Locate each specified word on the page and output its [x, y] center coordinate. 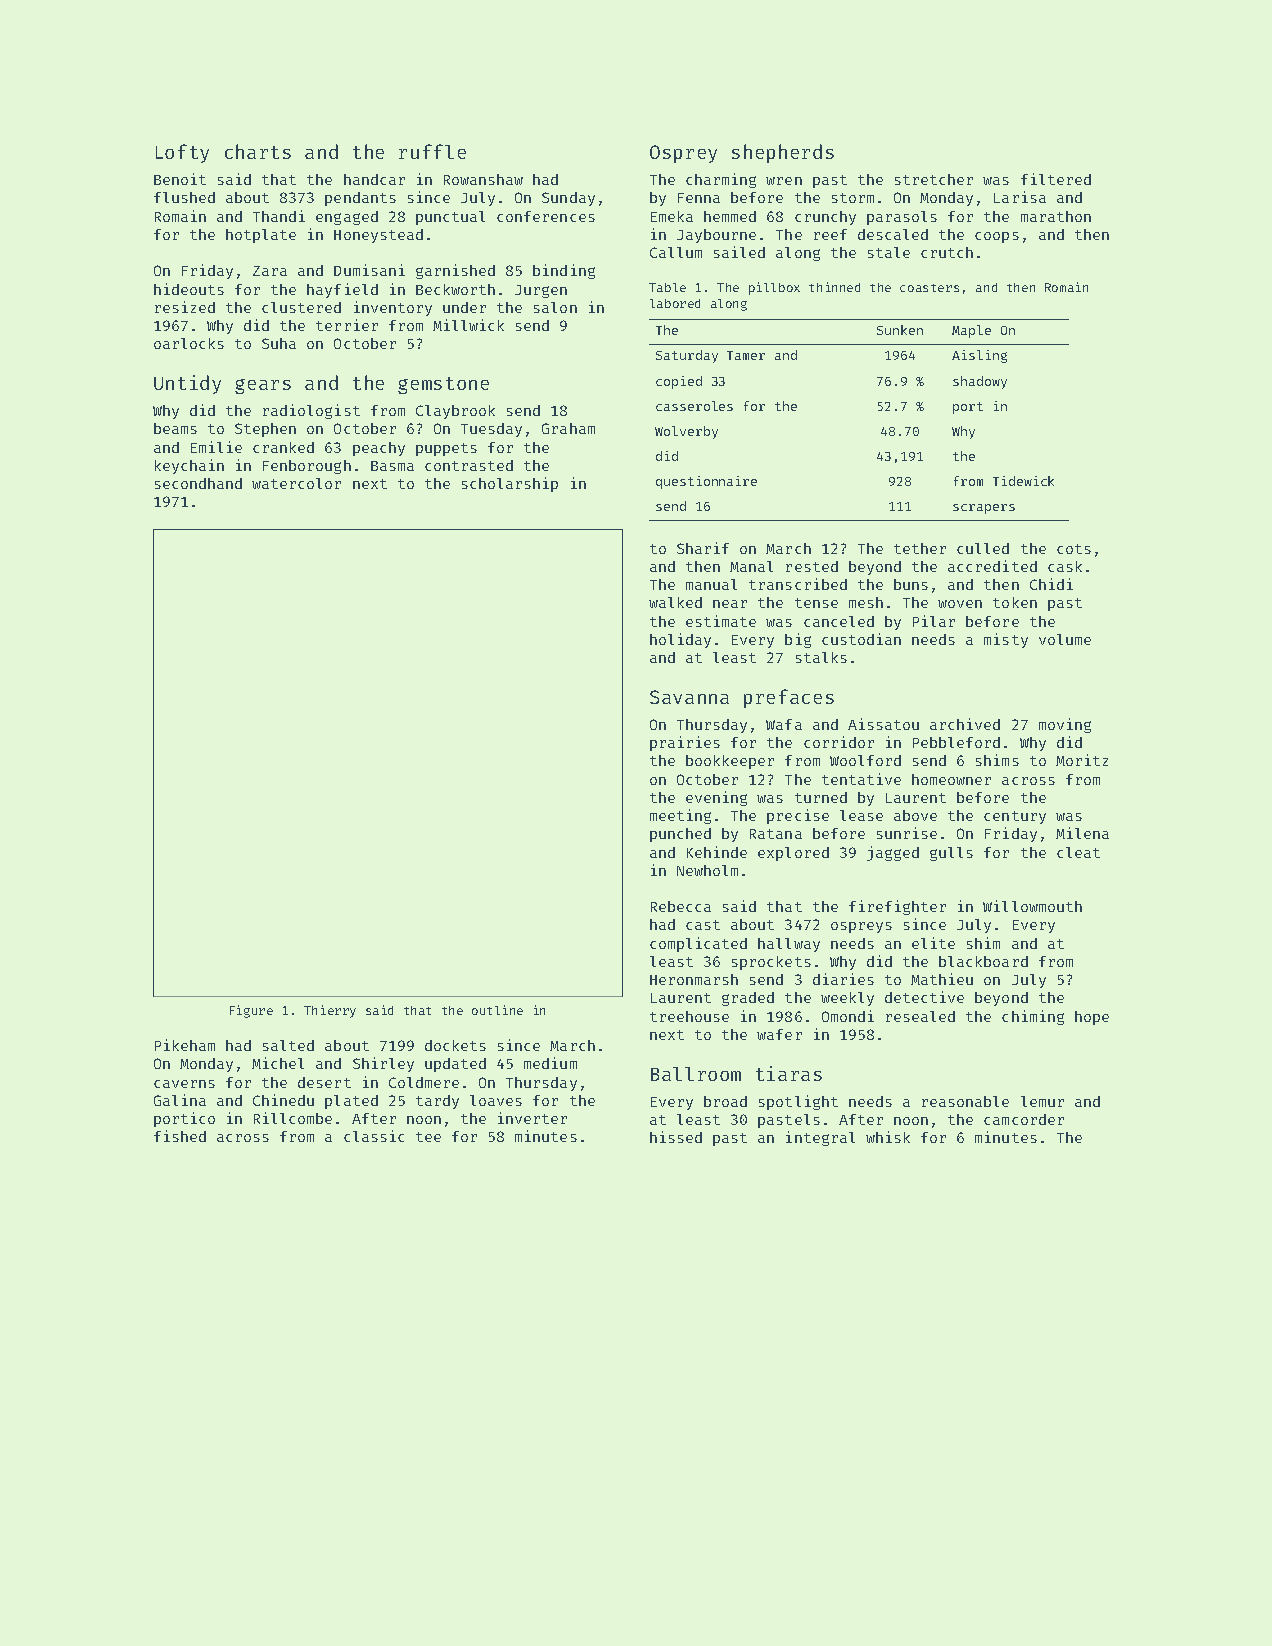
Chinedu [283, 1100]
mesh [866, 602]
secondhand [198, 483]
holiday [680, 640]
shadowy [980, 382]
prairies [685, 743]
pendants [360, 199]
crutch [947, 252]
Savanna [689, 697]
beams [175, 428]
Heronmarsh [694, 979]
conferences [546, 216]
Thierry [330, 1011]
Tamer [746, 355]
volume [1065, 639]
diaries [843, 979]
